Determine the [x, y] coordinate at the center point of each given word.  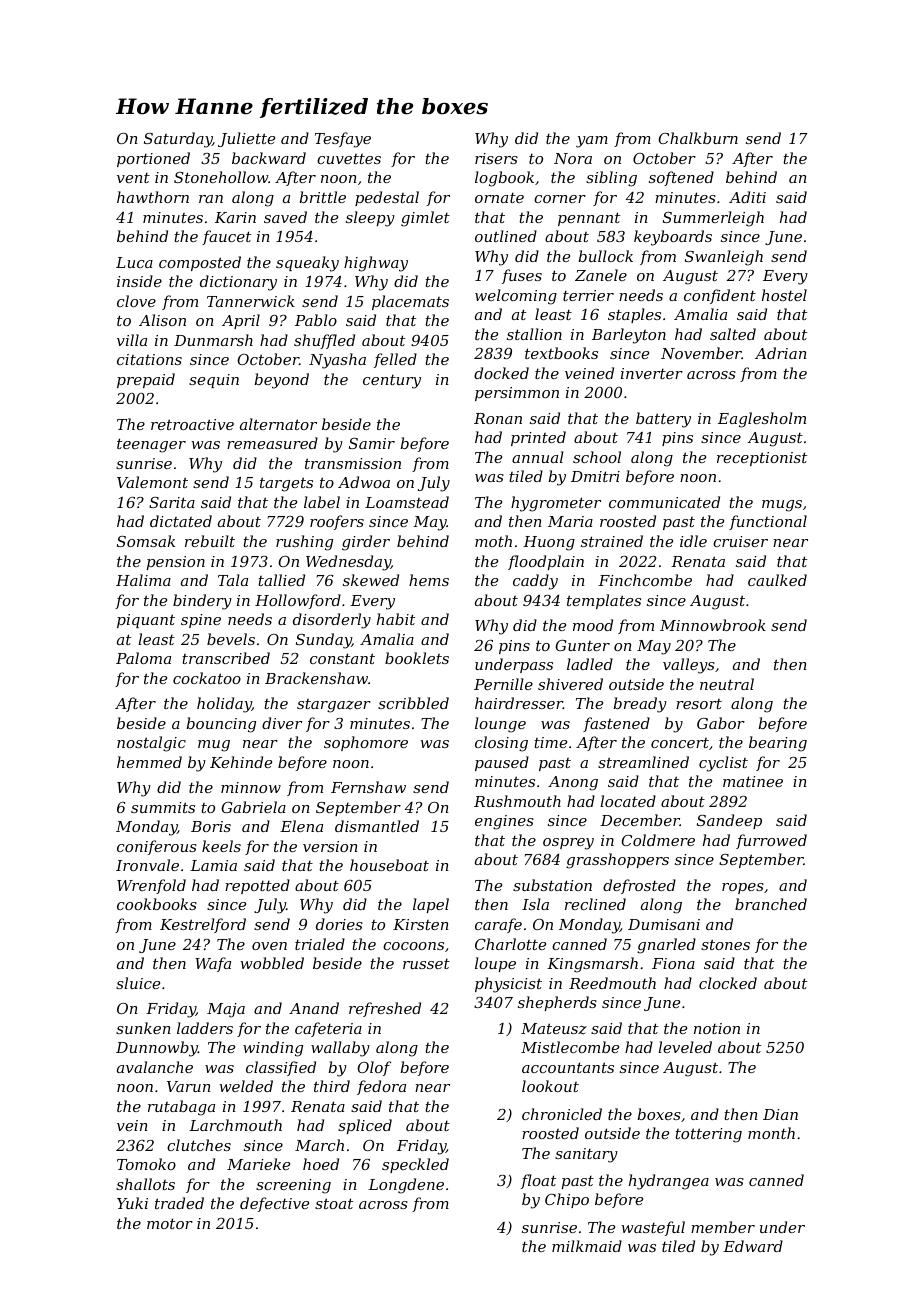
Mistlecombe [570, 1047]
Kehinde [241, 762]
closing [501, 744]
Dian [780, 1114]
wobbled [272, 963]
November [701, 353]
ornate [499, 197]
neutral [727, 684]
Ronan [498, 418]
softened [681, 178]
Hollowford [298, 601]
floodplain [546, 562]
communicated [664, 502]
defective [274, 1204]
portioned [153, 159]
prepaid [146, 380]
